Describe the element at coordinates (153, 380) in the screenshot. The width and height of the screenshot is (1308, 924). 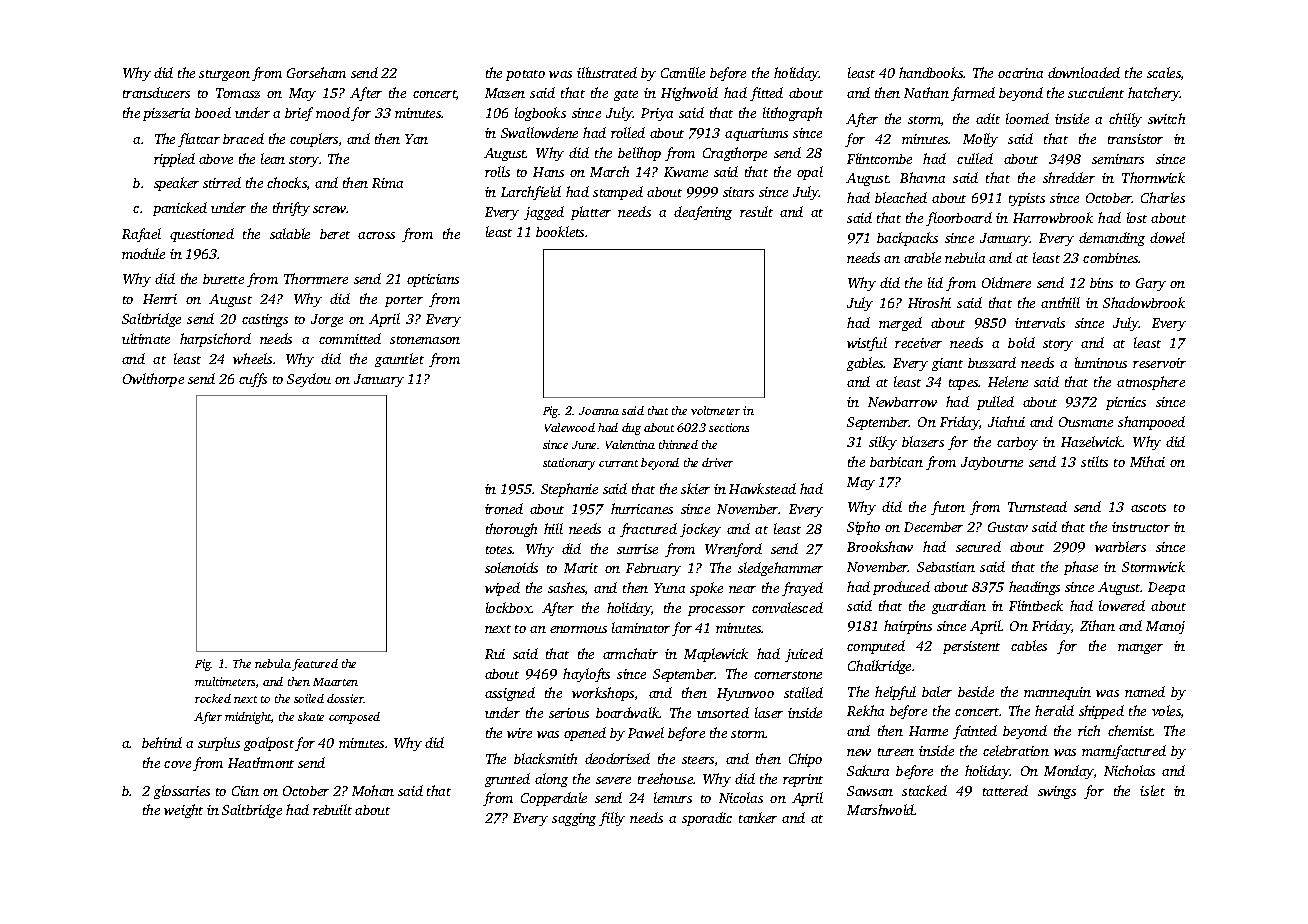
I see `Owlthorpe` at that location.
